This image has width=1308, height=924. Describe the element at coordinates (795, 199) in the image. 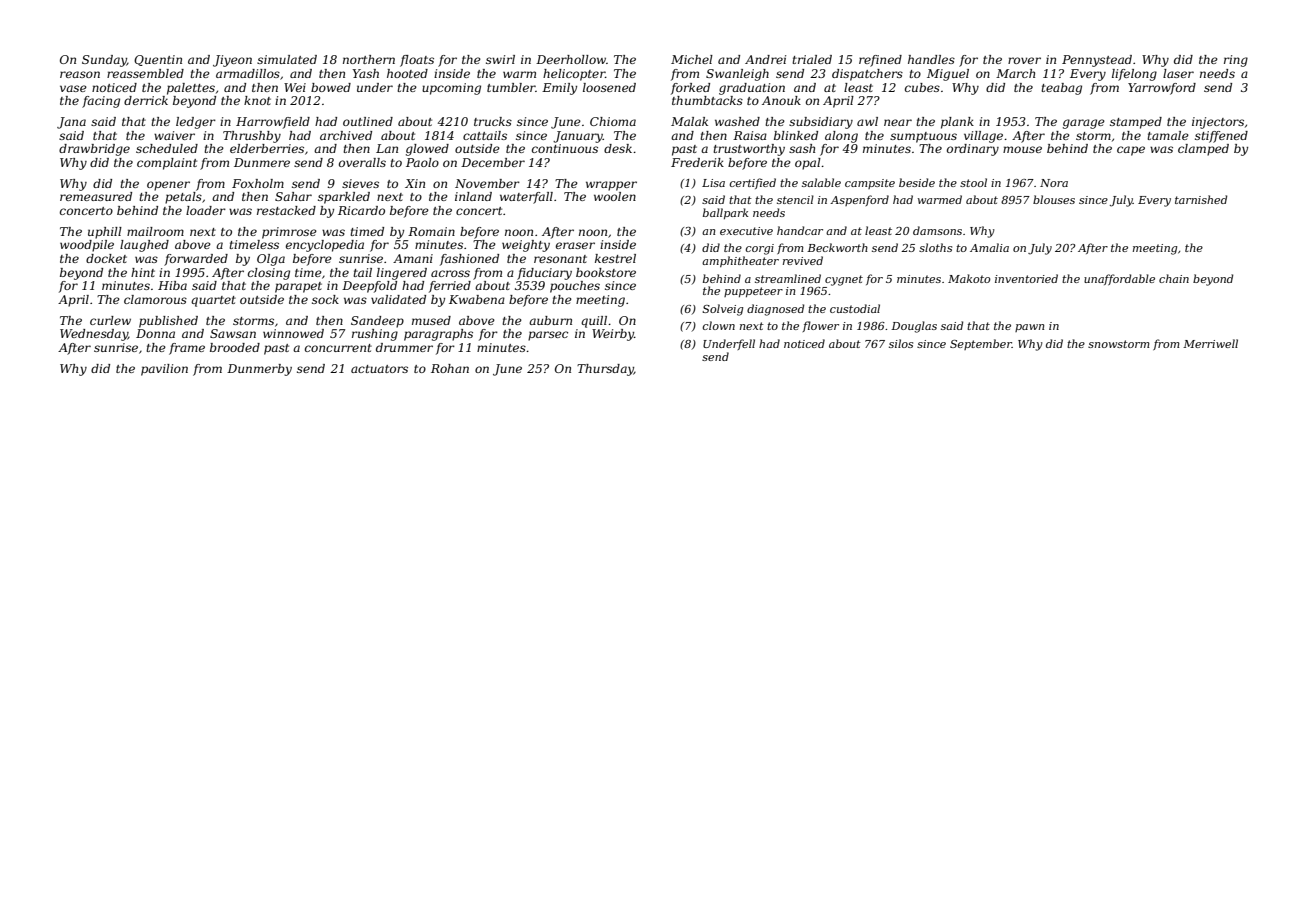

I see `stencil` at that location.
